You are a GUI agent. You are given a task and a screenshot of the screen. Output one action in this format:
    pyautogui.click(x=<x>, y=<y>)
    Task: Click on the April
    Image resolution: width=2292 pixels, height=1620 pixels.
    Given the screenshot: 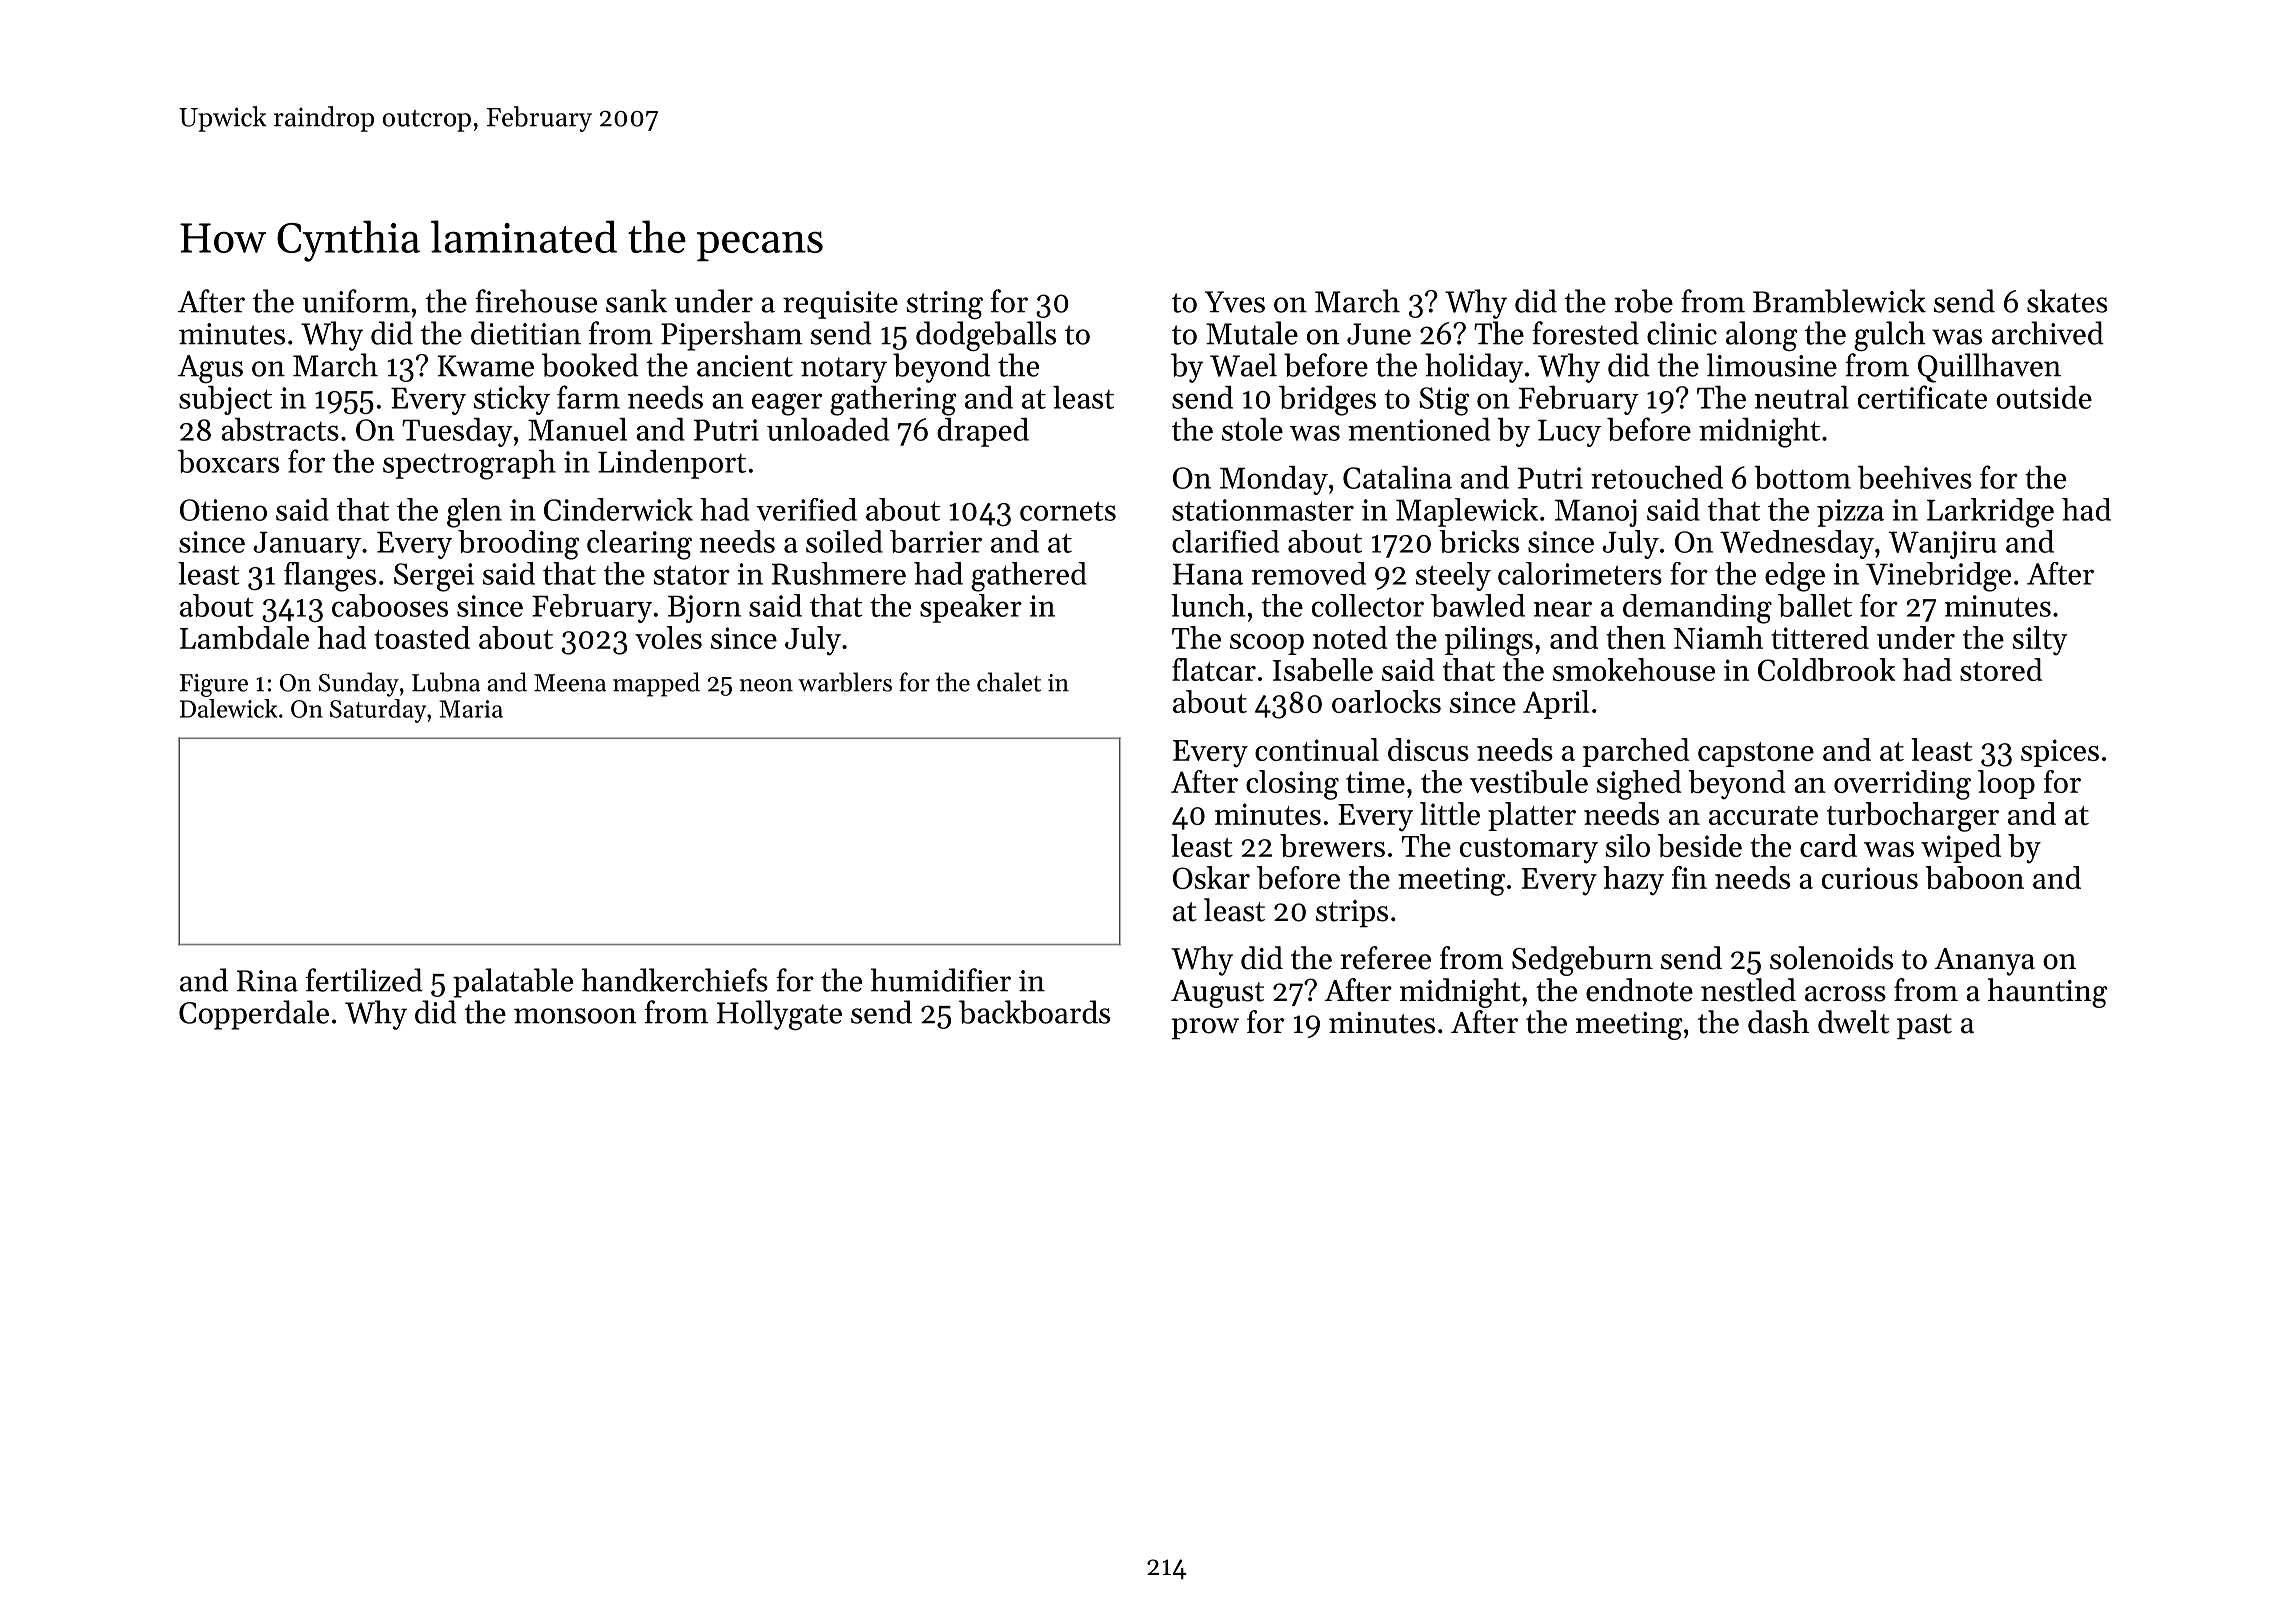 What is the action you would take?
    pyautogui.click(x=1556, y=704)
